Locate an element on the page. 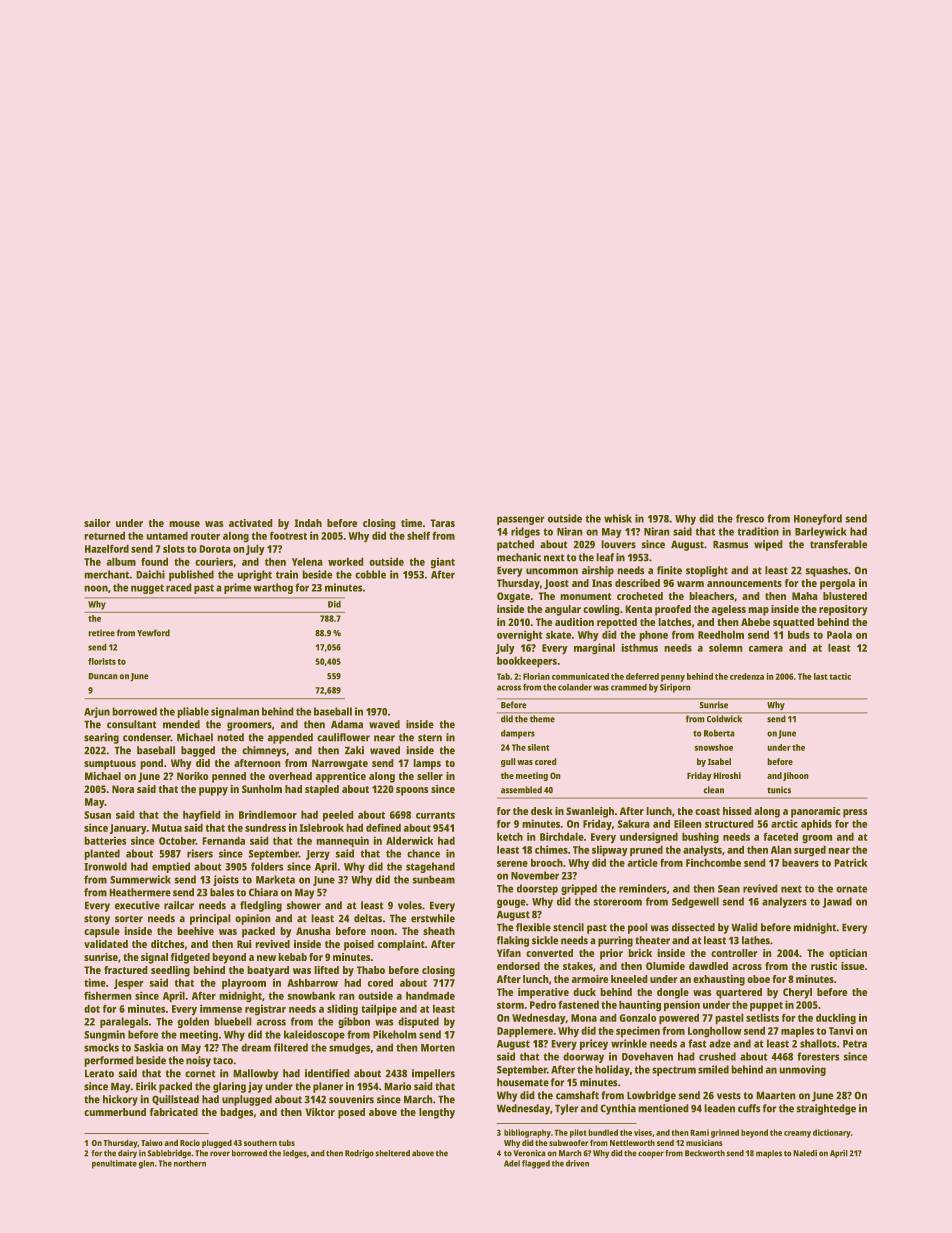 This document has height=1233, width=952. cooper is located at coordinates (651, 1155).
